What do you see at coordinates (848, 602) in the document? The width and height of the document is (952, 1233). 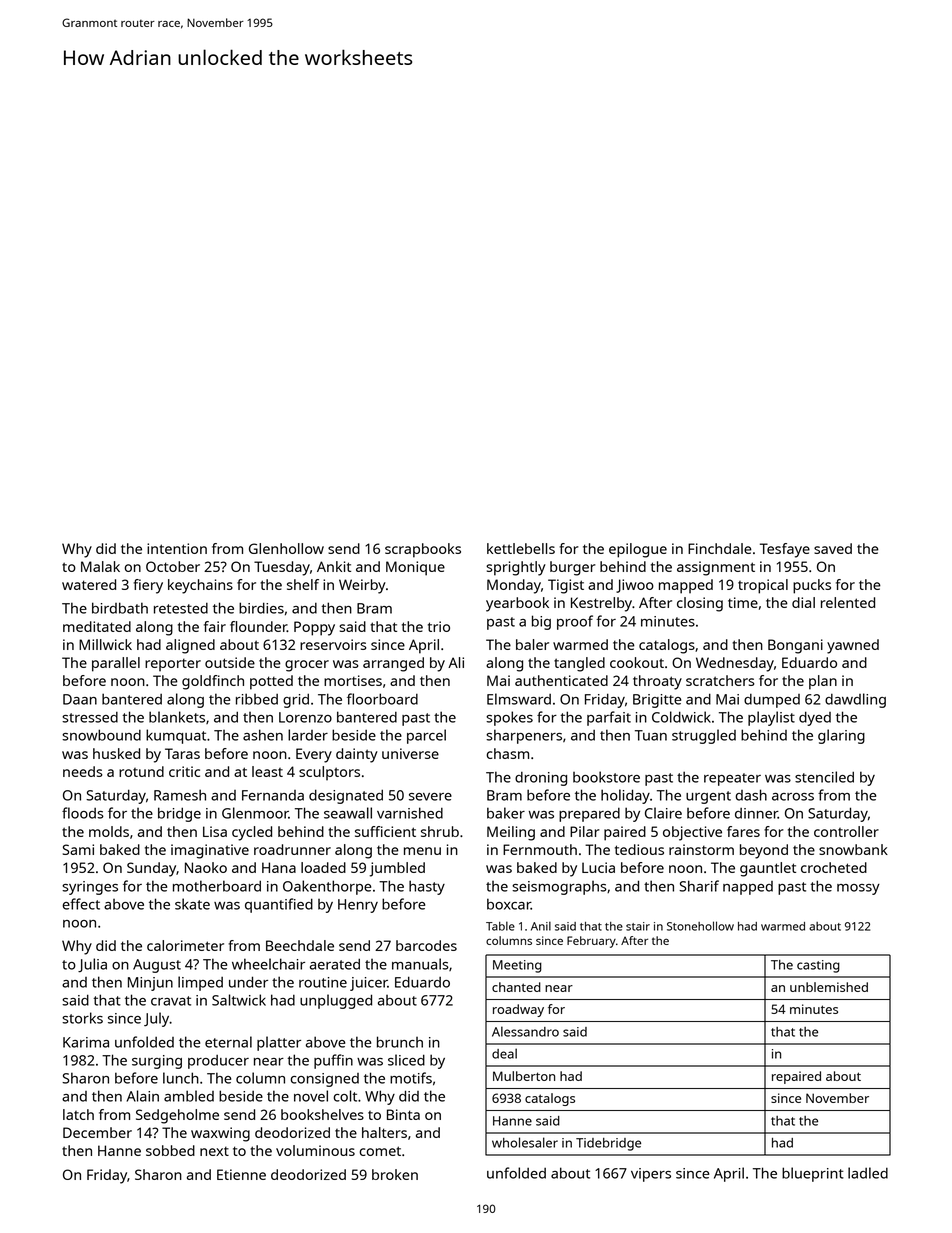 I see `relented` at bounding box center [848, 602].
